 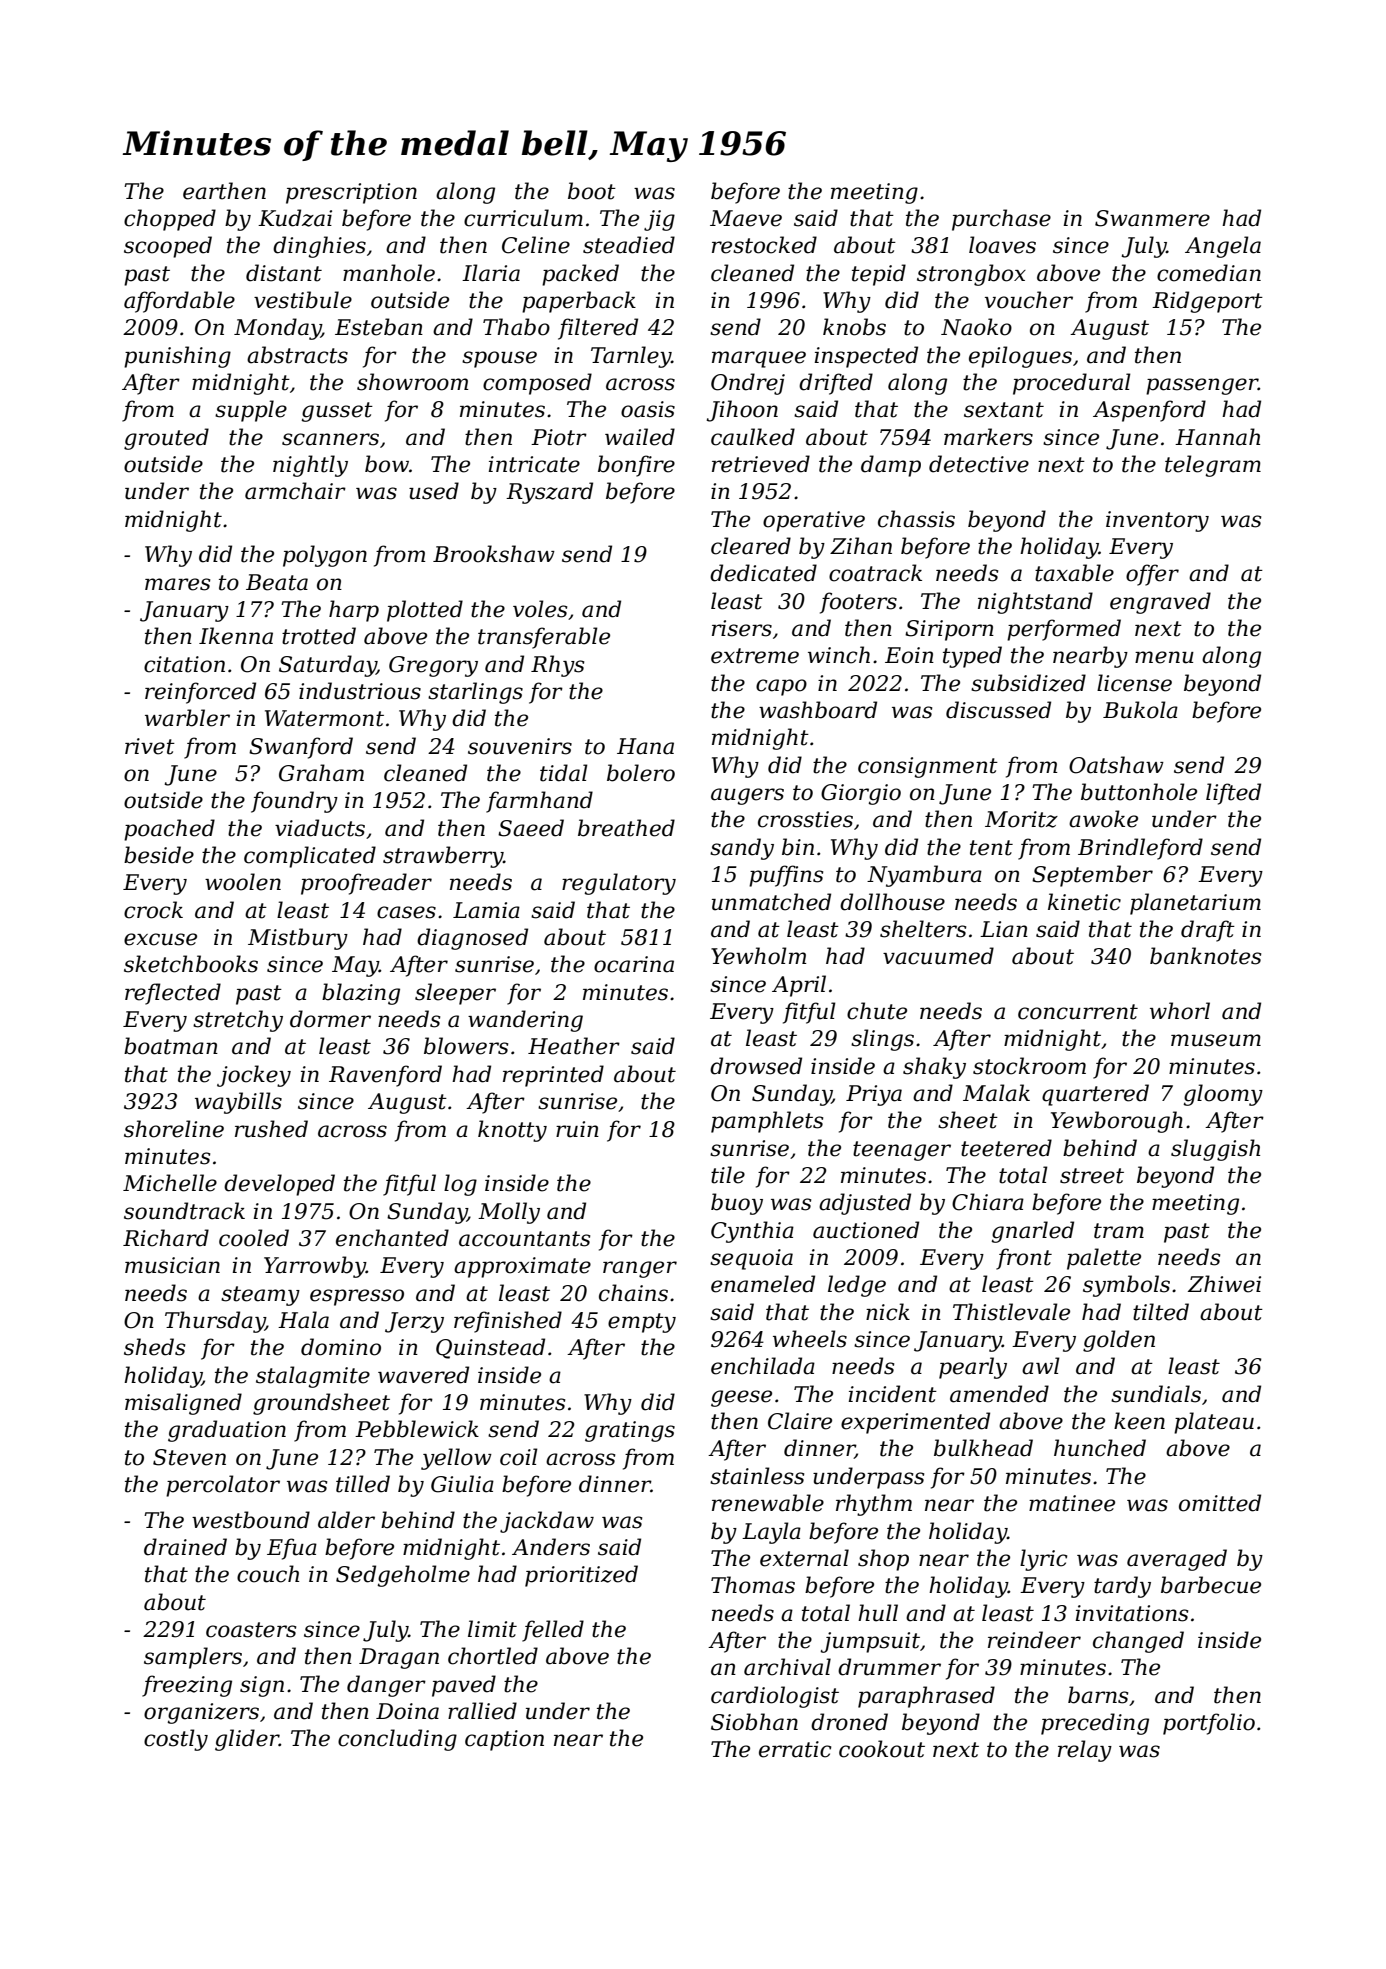 I want to click on Graham, so click(x=321, y=773).
